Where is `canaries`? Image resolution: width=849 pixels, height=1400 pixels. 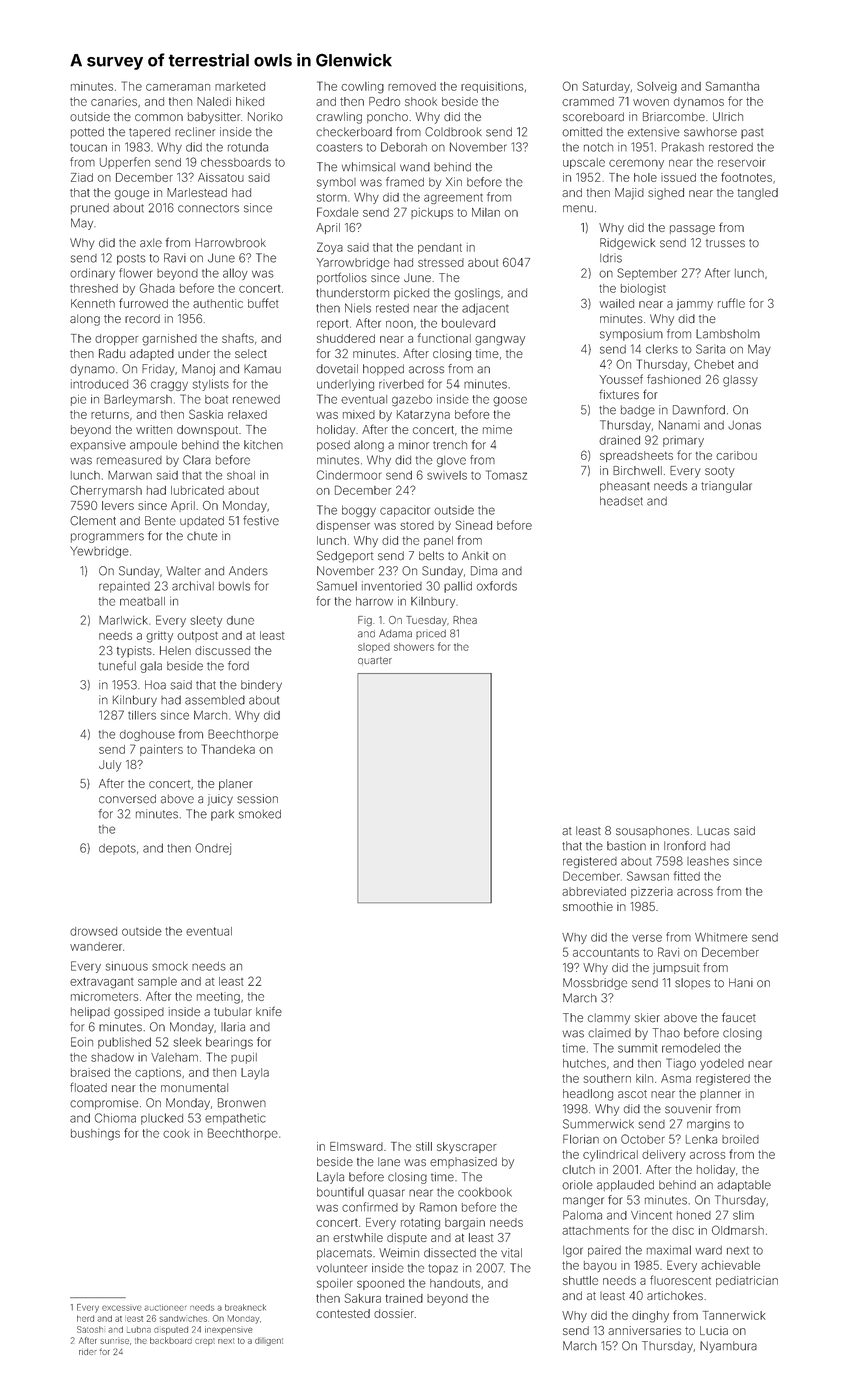 canaries is located at coordinates (114, 101).
